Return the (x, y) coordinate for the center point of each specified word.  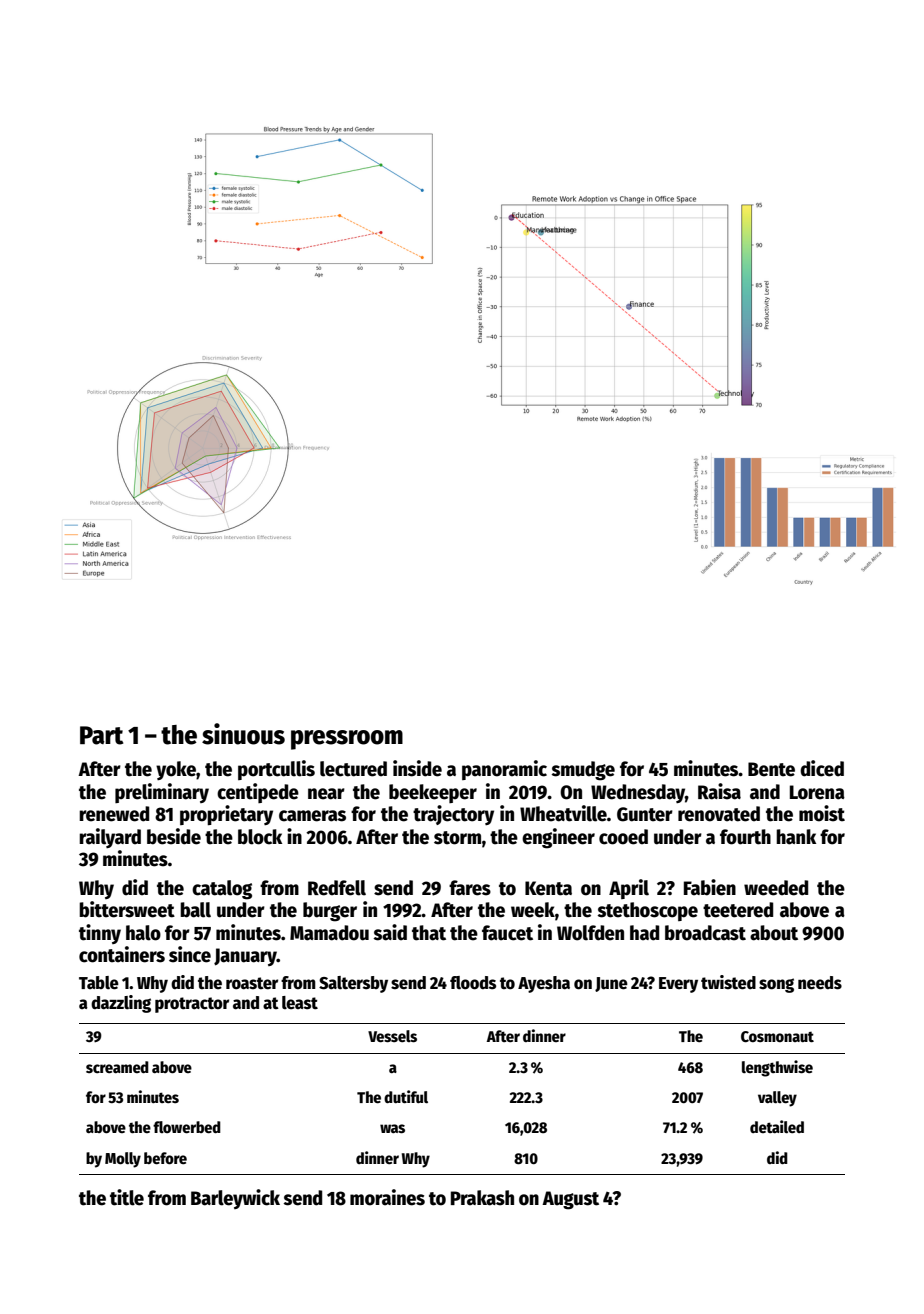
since (190, 954)
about (774, 933)
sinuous (243, 734)
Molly (123, 1160)
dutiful (406, 1096)
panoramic (504, 770)
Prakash (482, 1198)
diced (822, 768)
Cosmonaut (777, 1036)
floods (473, 983)
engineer (558, 838)
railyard (110, 838)
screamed (117, 1067)
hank (796, 837)
